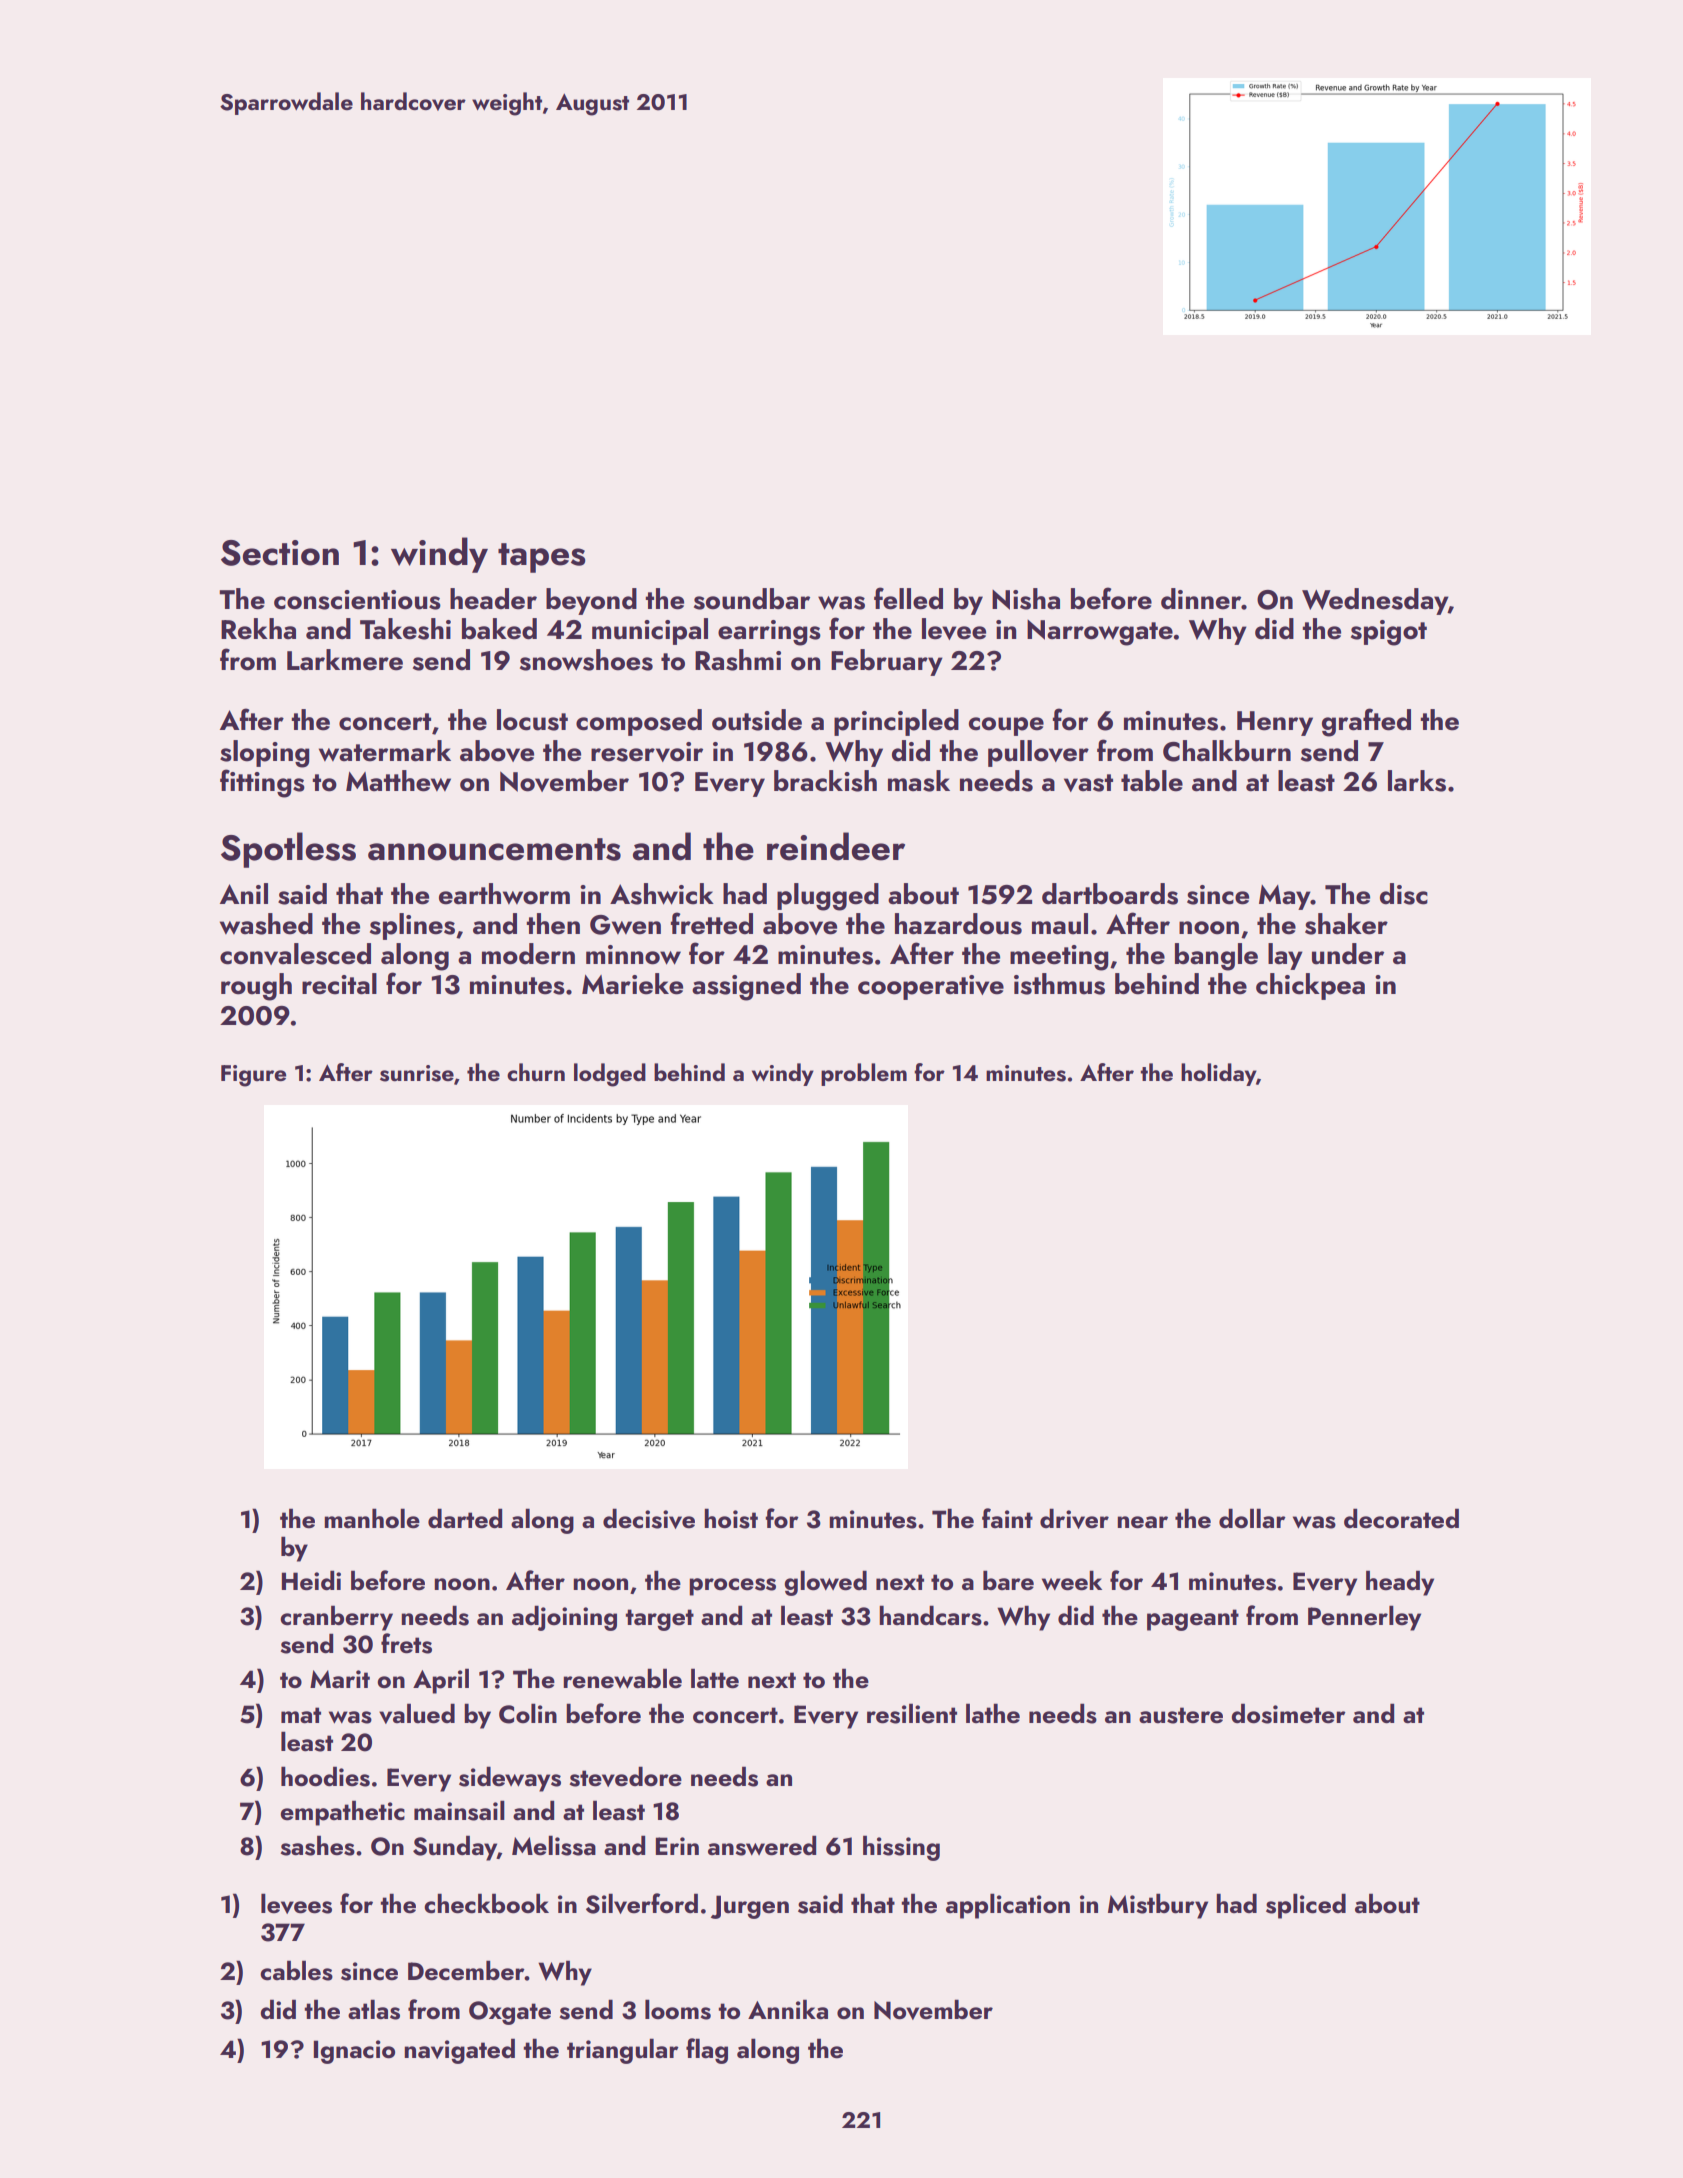 This document has width=1683, height=2178. I want to click on Ignacio, so click(354, 2052).
